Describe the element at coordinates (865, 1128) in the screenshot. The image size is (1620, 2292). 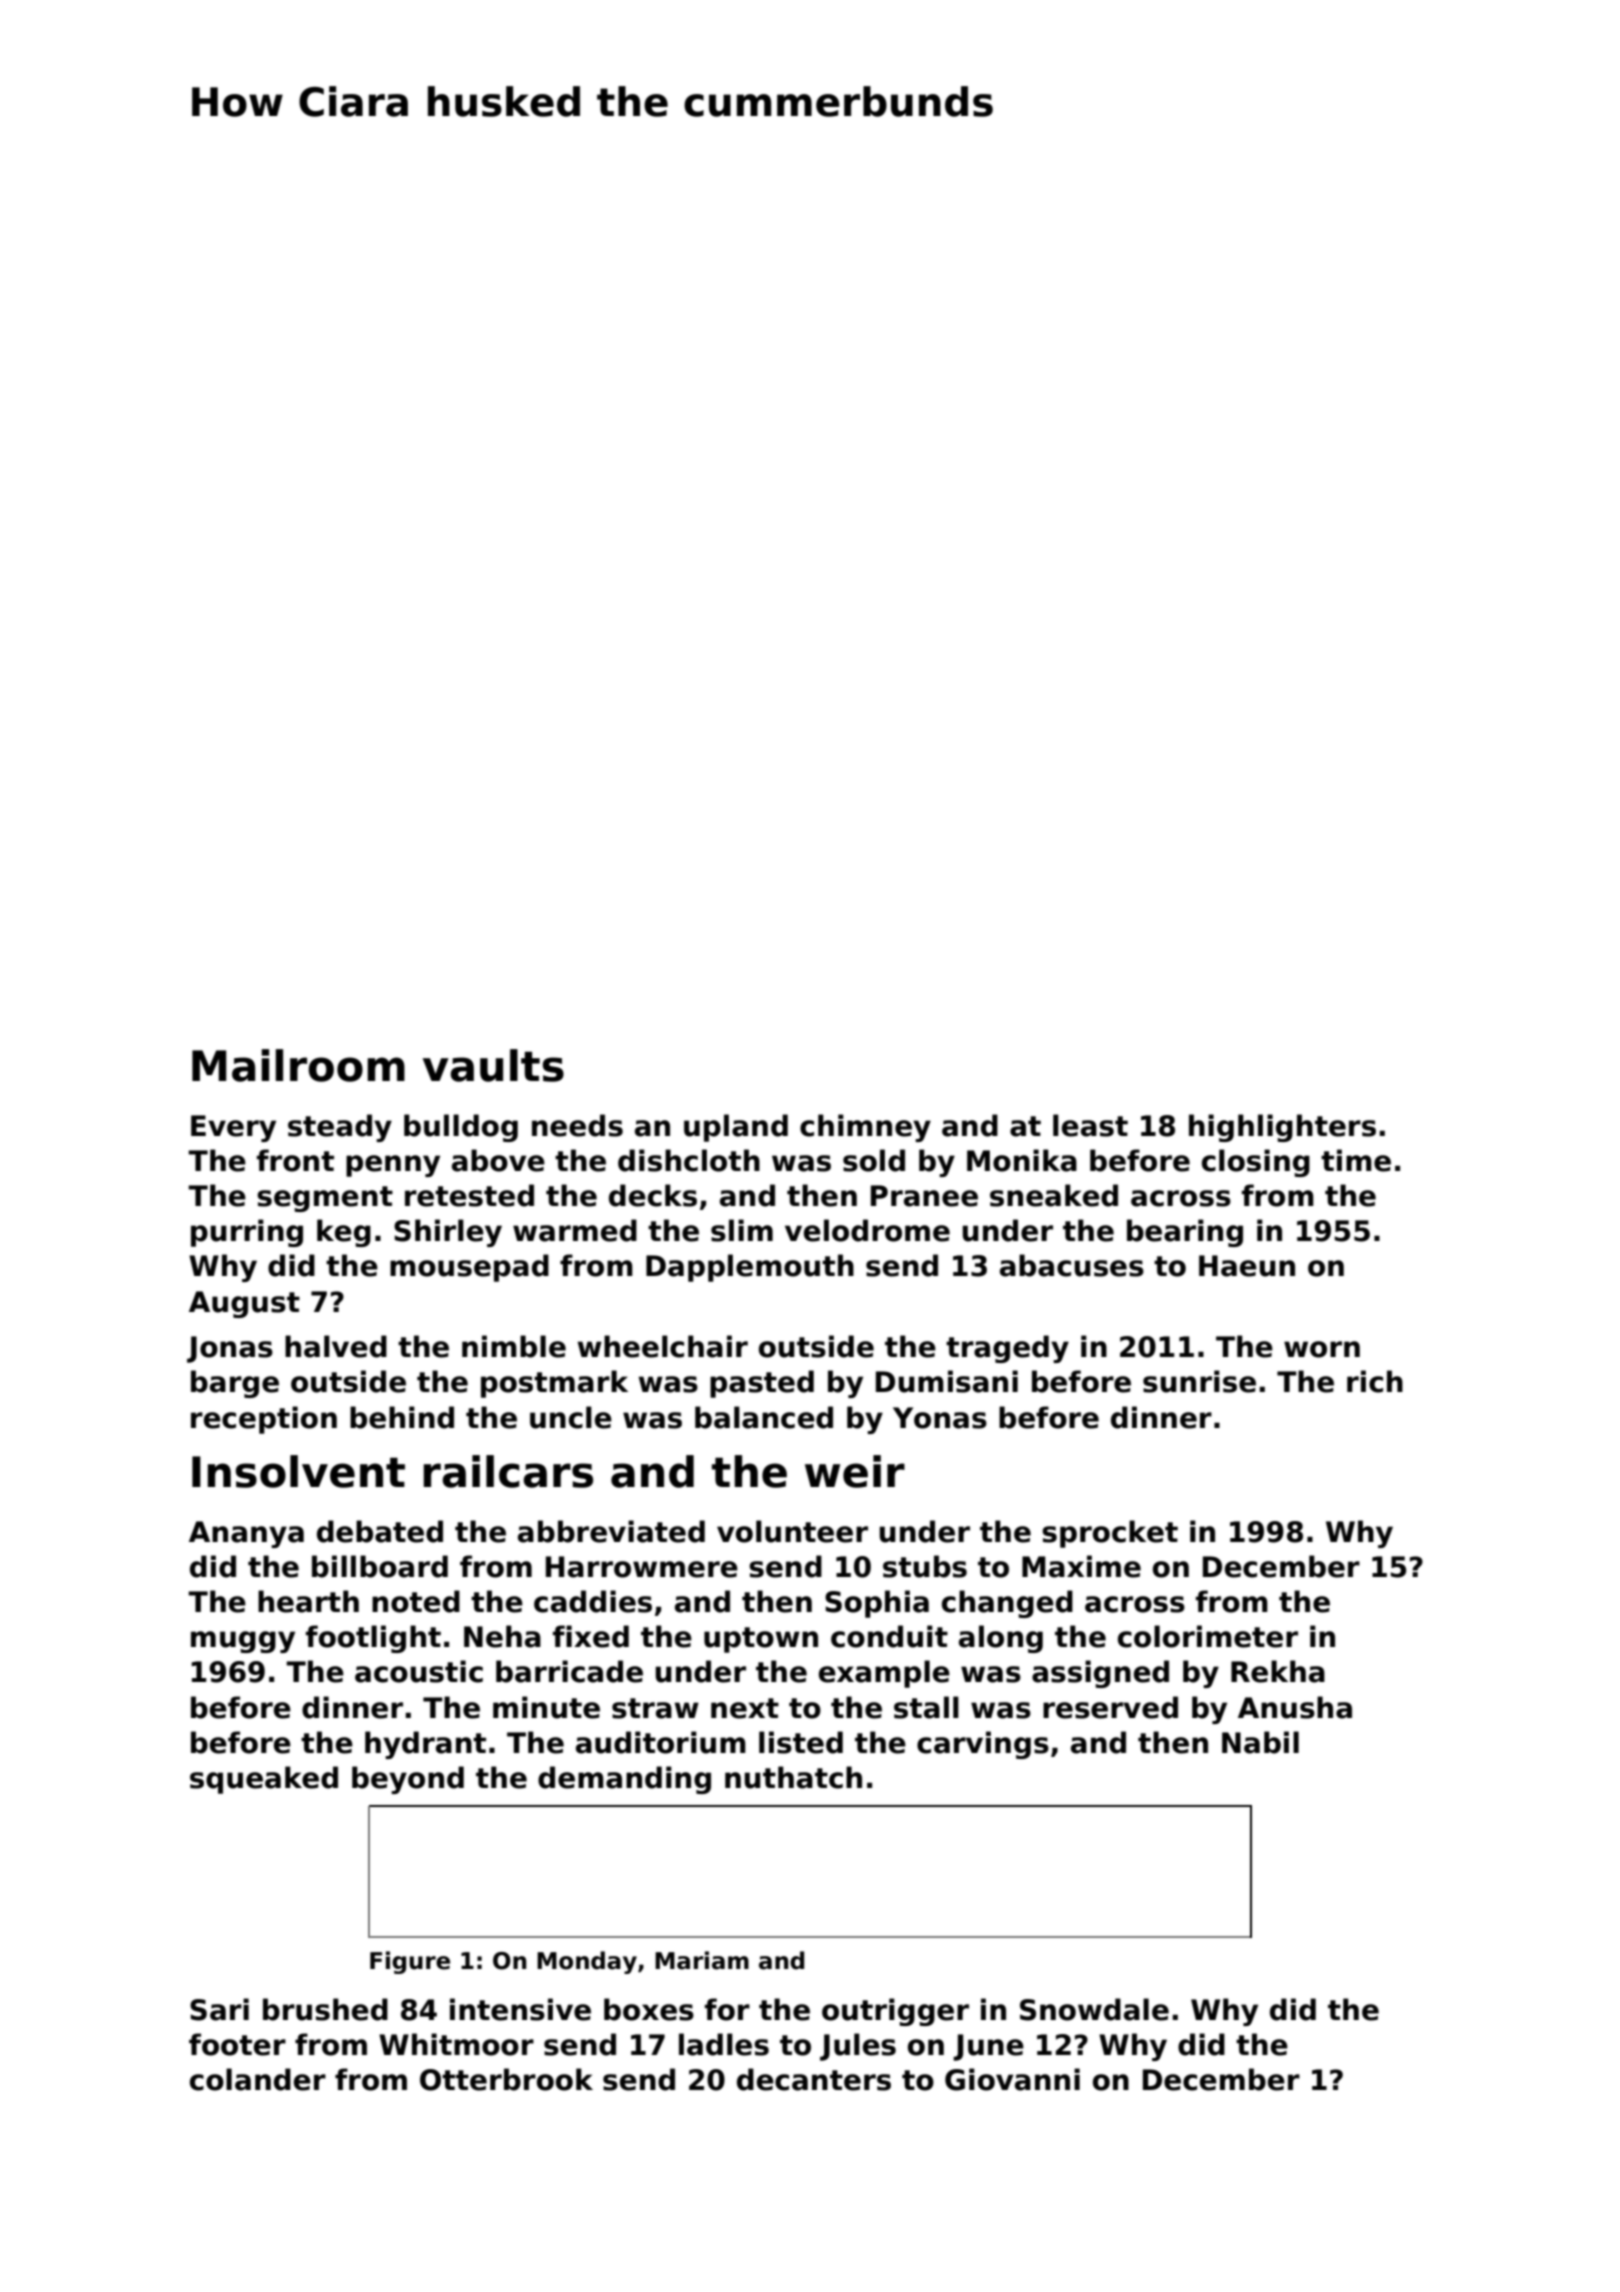
I see `chimney` at that location.
